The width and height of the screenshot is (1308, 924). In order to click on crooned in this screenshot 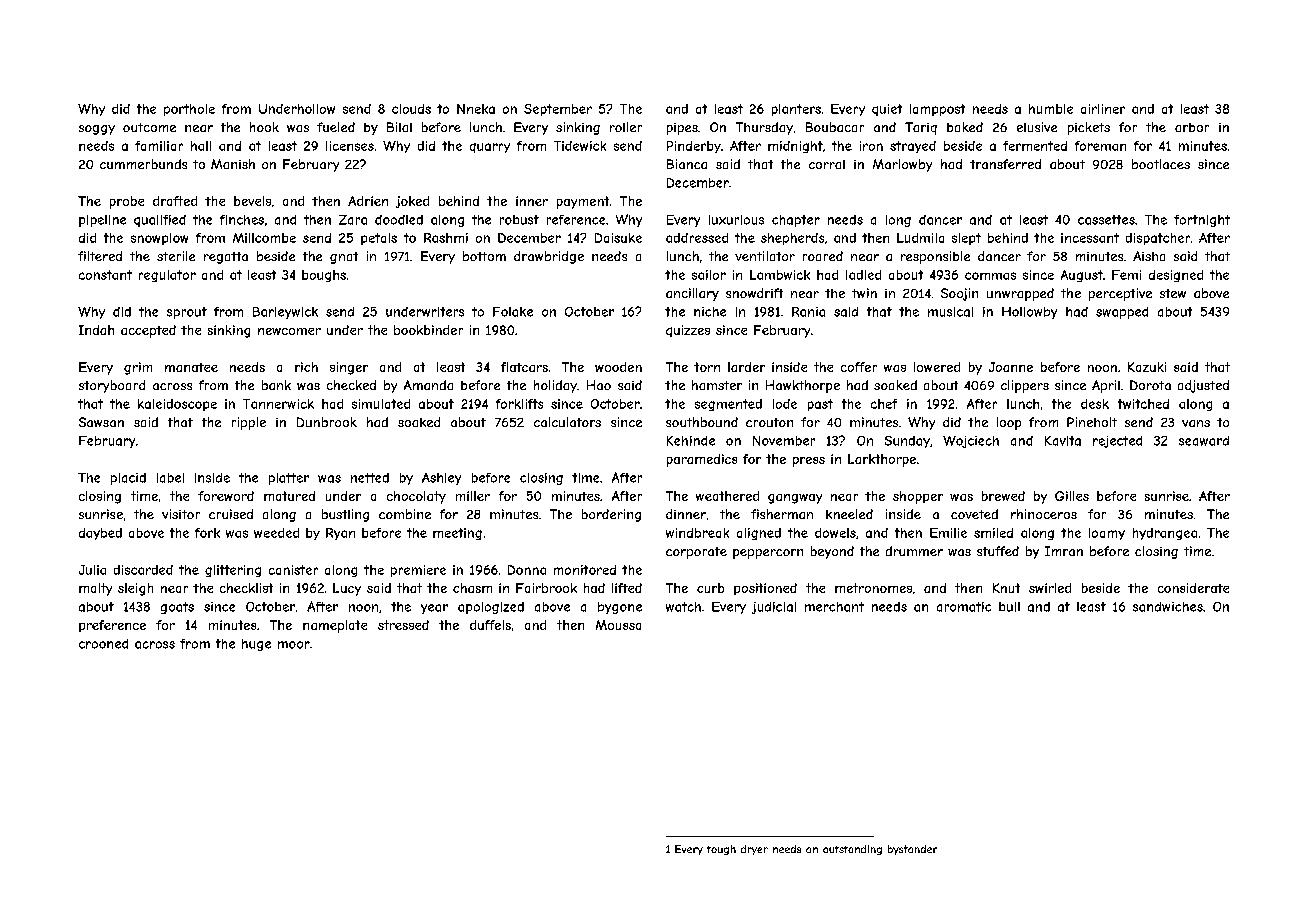, I will do `click(103, 644)`.
